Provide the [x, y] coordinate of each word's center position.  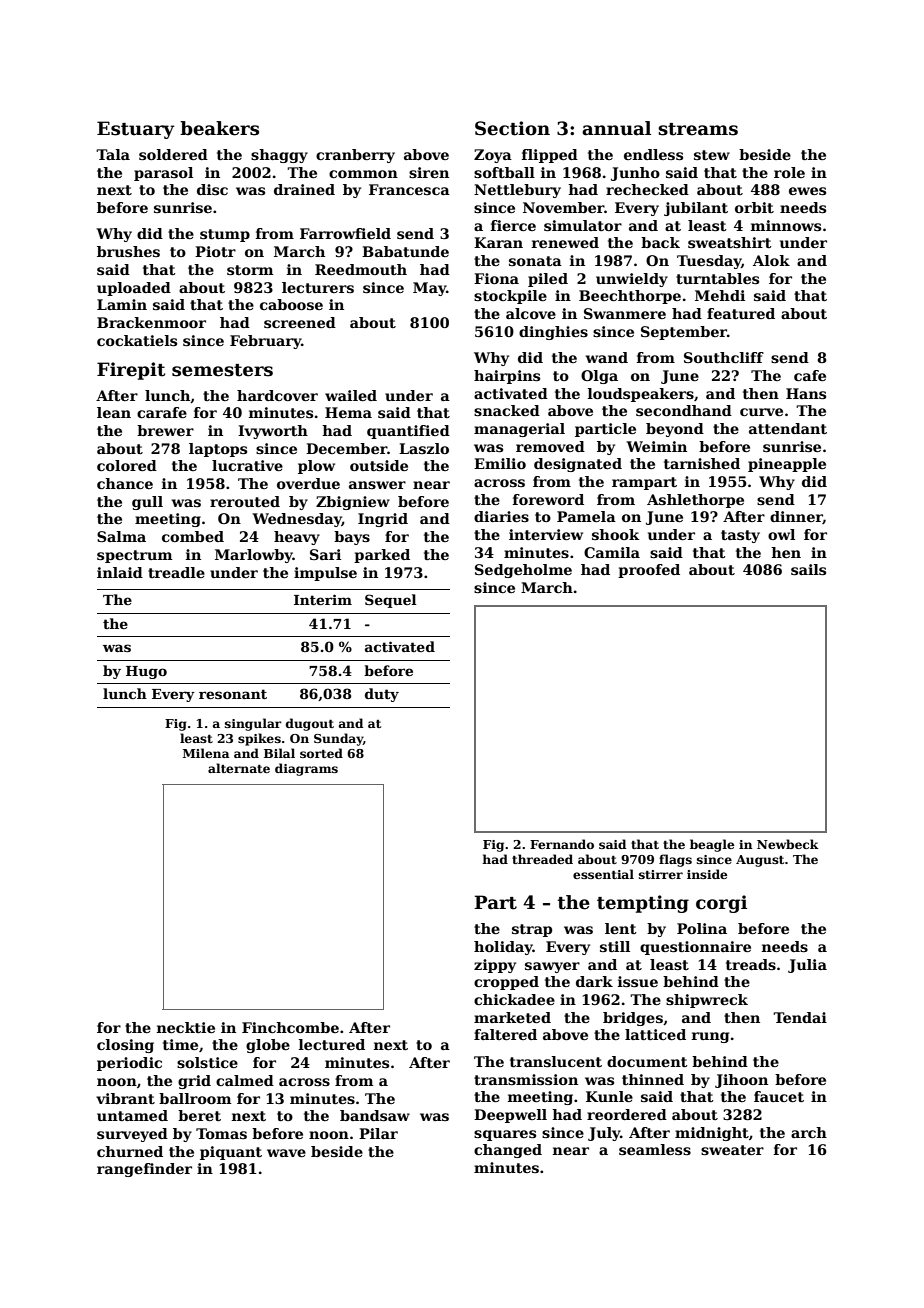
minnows [786, 225]
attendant [788, 428]
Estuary [136, 130]
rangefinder [144, 1170]
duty [382, 695]
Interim [323, 599]
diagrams [306, 769]
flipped [550, 156]
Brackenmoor [151, 322]
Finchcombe [290, 1027]
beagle [712, 845]
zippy [495, 966]
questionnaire [695, 948]
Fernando [562, 844]
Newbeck [788, 844]
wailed [351, 395]
